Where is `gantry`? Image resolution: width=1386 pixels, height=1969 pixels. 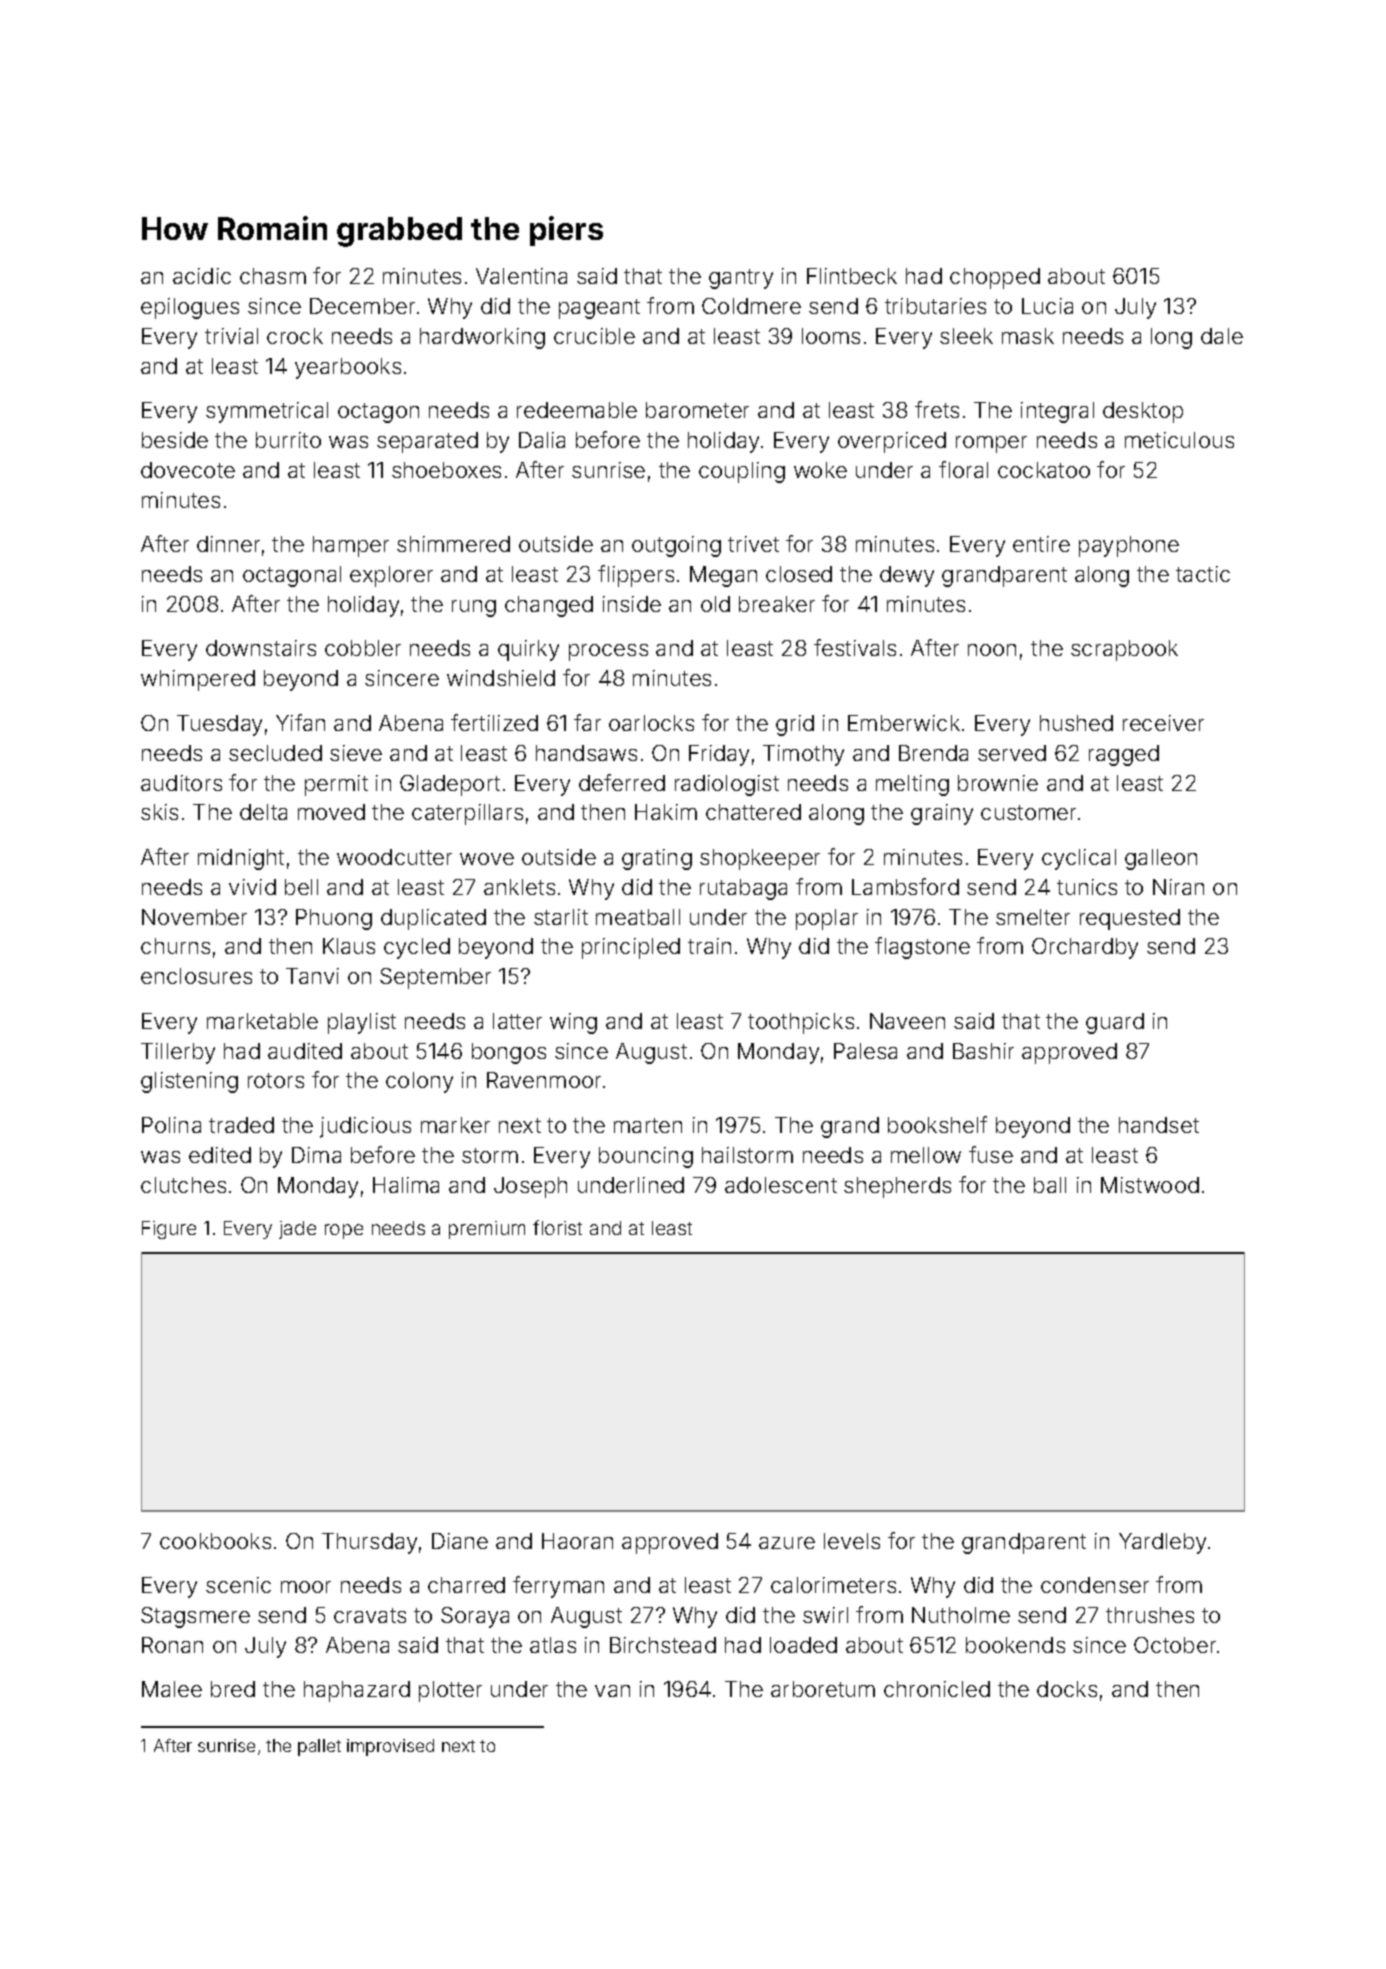
gantry is located at coordinates (741, 279).
